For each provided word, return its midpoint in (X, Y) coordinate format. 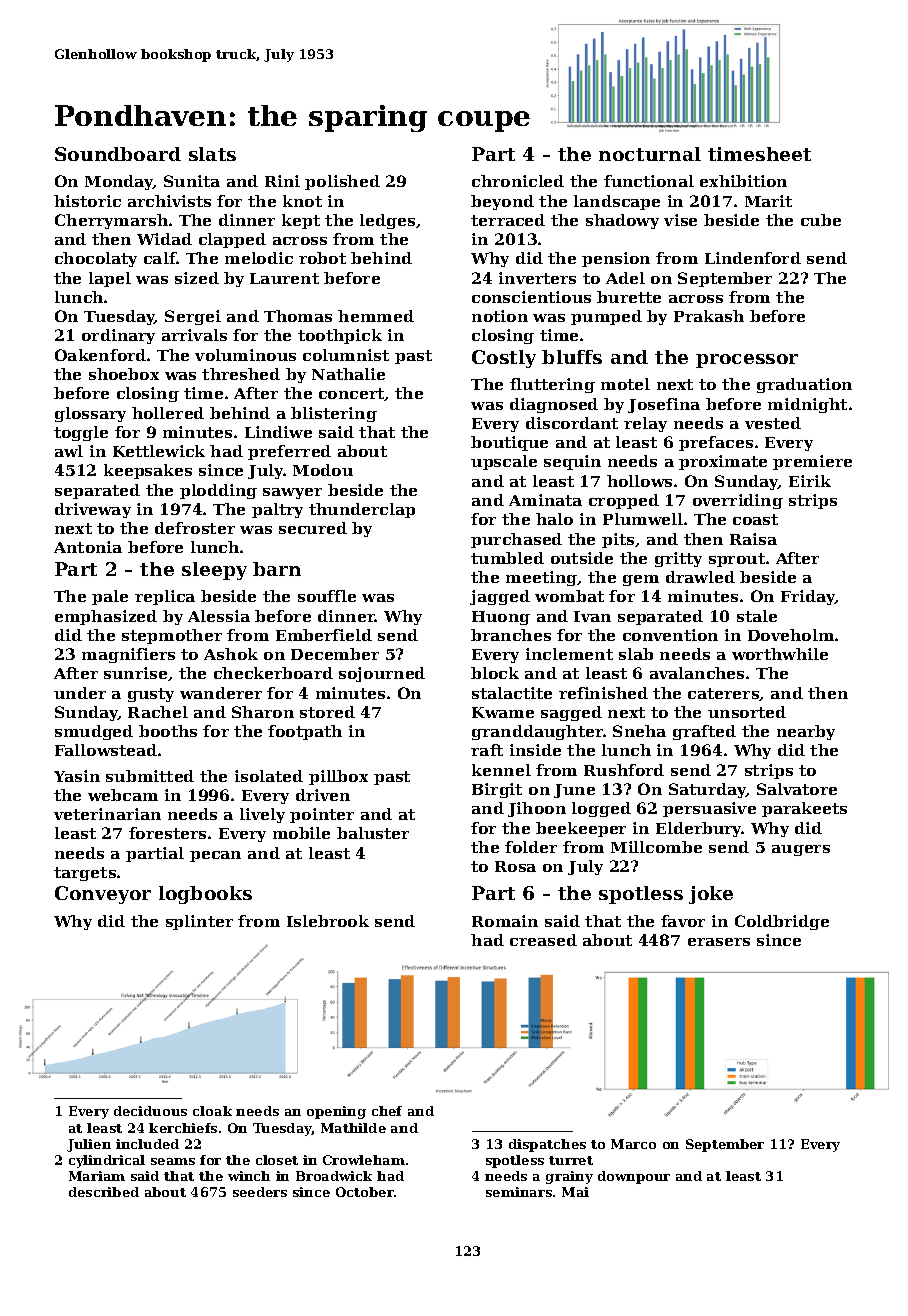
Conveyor (103, 895)
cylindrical (107, 1161)
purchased (516, 540)
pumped (606, 317)
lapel (110, 279)
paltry (277, 510)
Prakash (709, 316)
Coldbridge (782, 922)
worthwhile (780, 654)
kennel (501, 770)
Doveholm (791, 635)
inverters (537, 278)
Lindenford (753, 258)
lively (262, 815)
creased (543, 940)
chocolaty (96, 259)
